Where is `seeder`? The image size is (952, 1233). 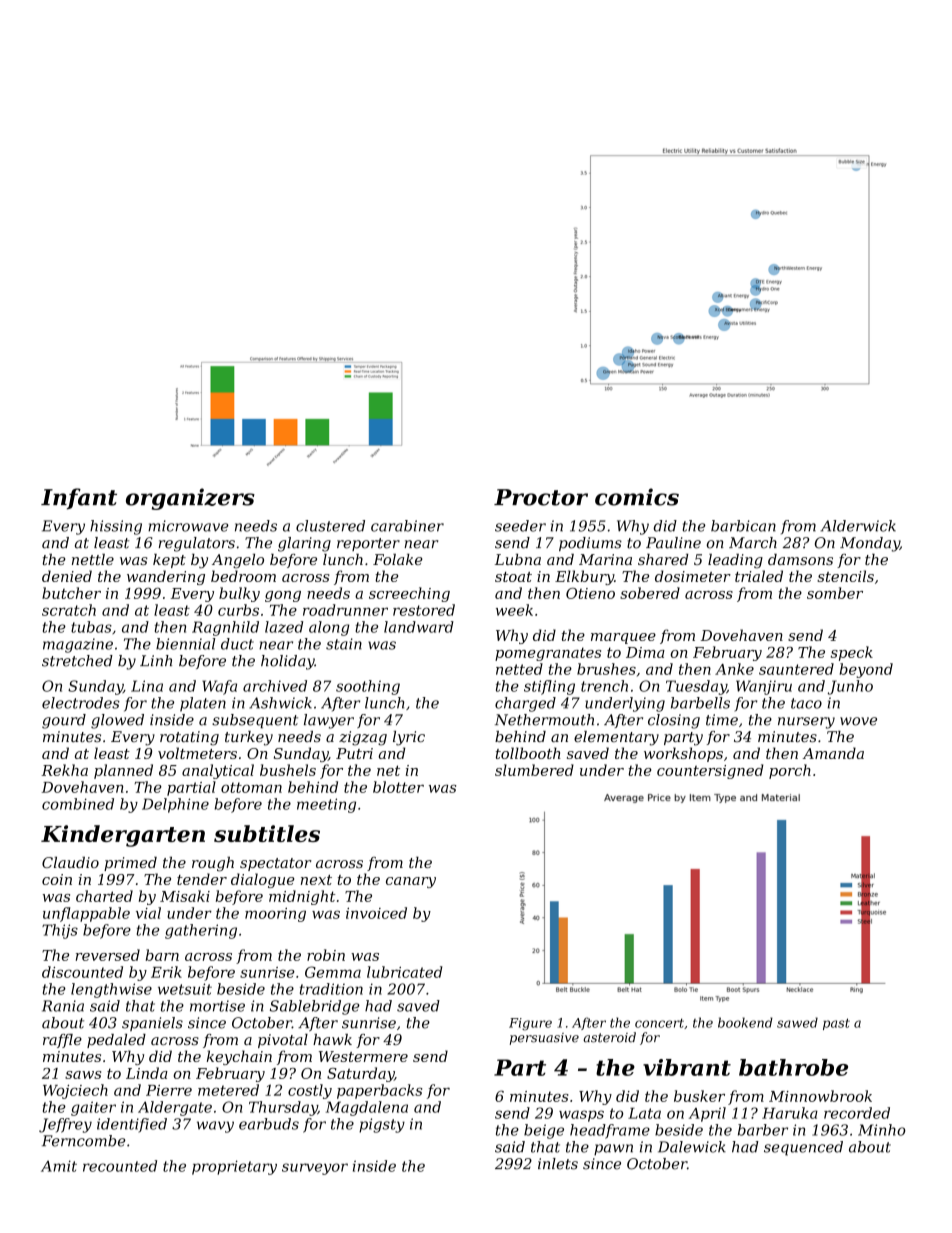 seeder is located at coordinates (520, 526).
